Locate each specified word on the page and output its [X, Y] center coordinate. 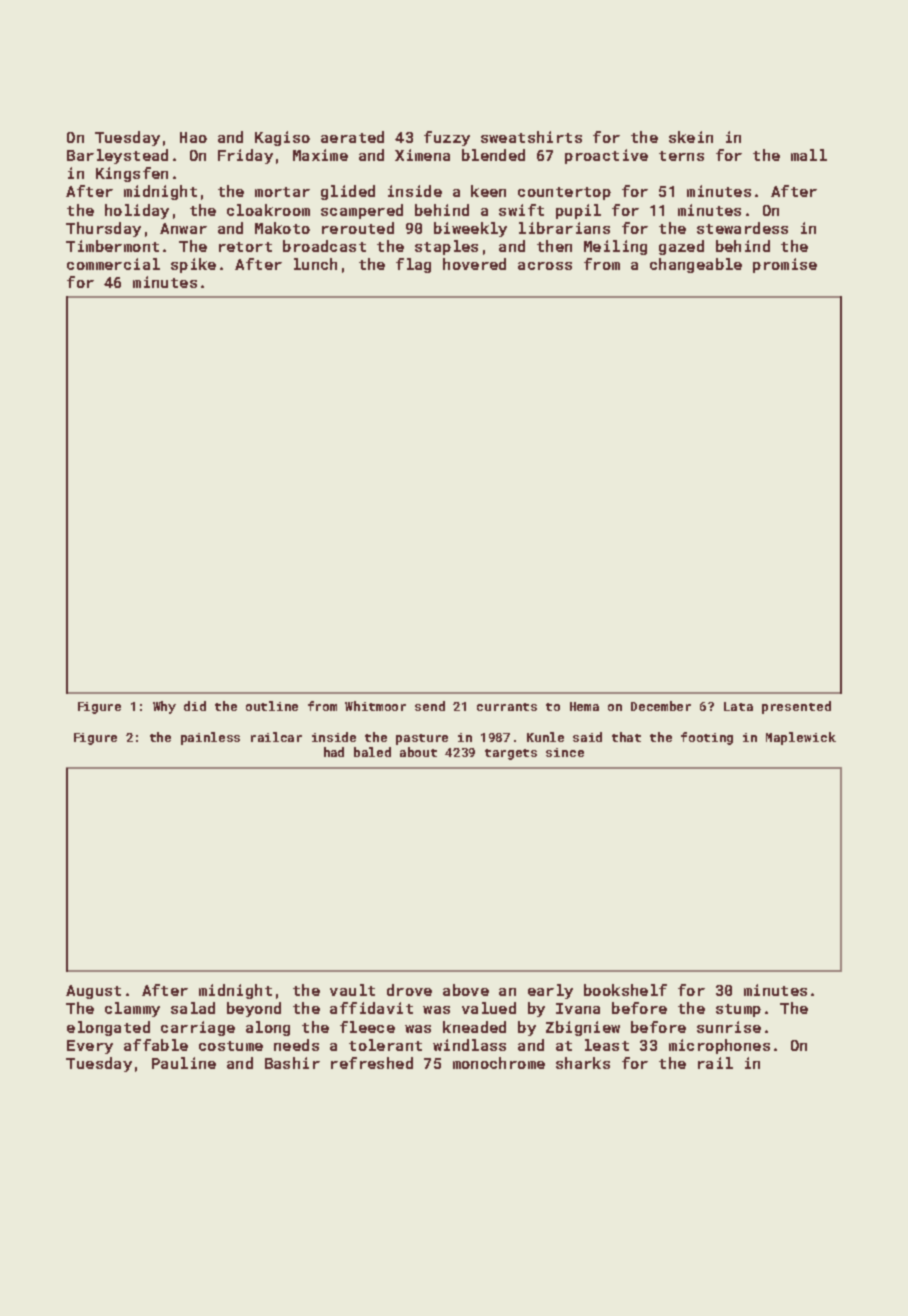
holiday [137, 211]
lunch [315, 264]
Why [164, 707]
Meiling [615, 247]
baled [372, 752]
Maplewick [801, 738]
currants [507, 707]
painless [210, 738]
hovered [474, 264]
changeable [696, 265]
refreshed [372, 1063]
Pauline [184, 1063]
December [661, 706]
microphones [719, 1046]
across [545, 266]
